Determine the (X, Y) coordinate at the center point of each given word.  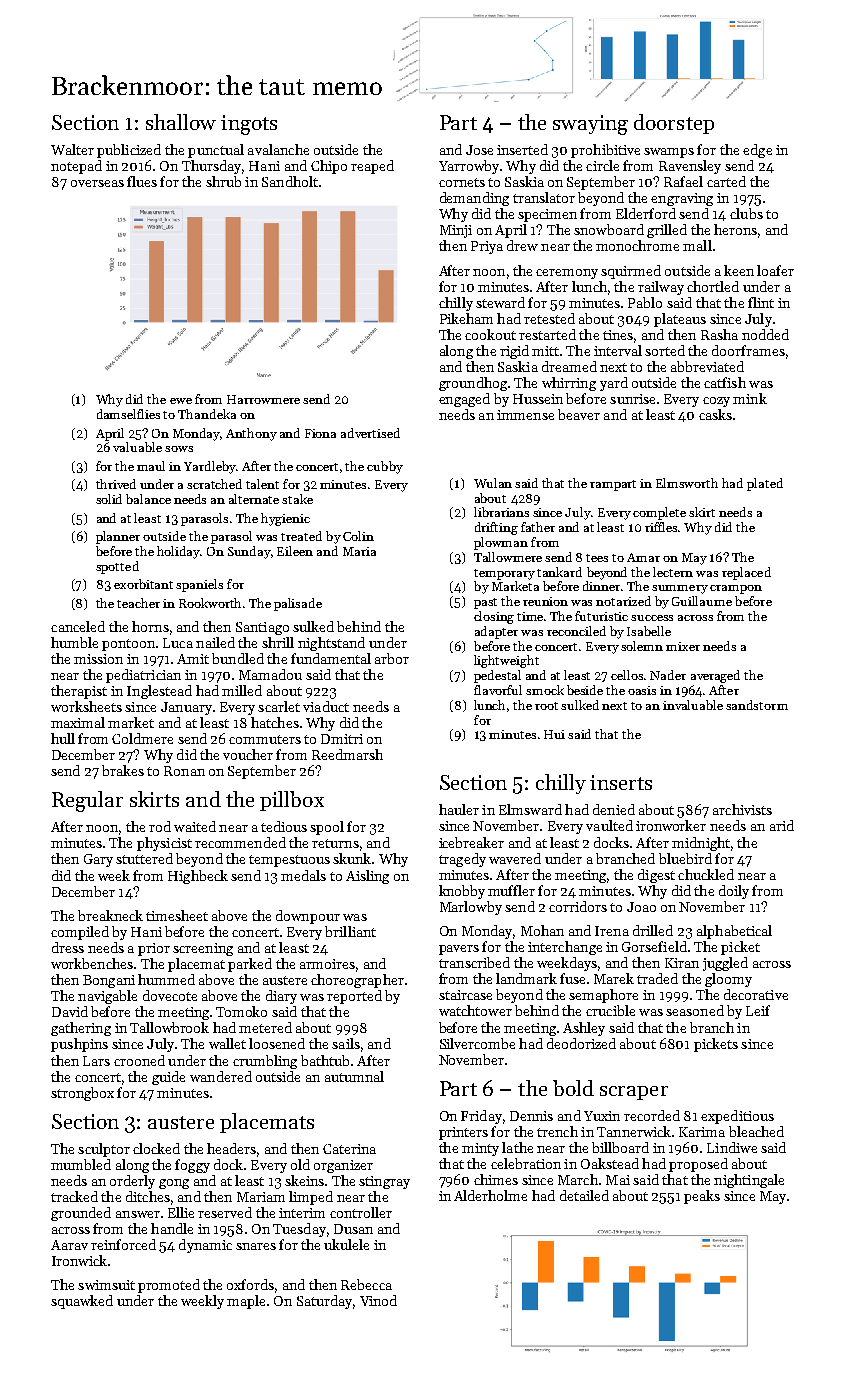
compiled (80, 933)
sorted (665, 350)
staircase (465, 995)
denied (614, 809)
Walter (72, 149)
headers (231, 1148)
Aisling (367, 877)
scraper (634, 1093)
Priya (487, 247)
